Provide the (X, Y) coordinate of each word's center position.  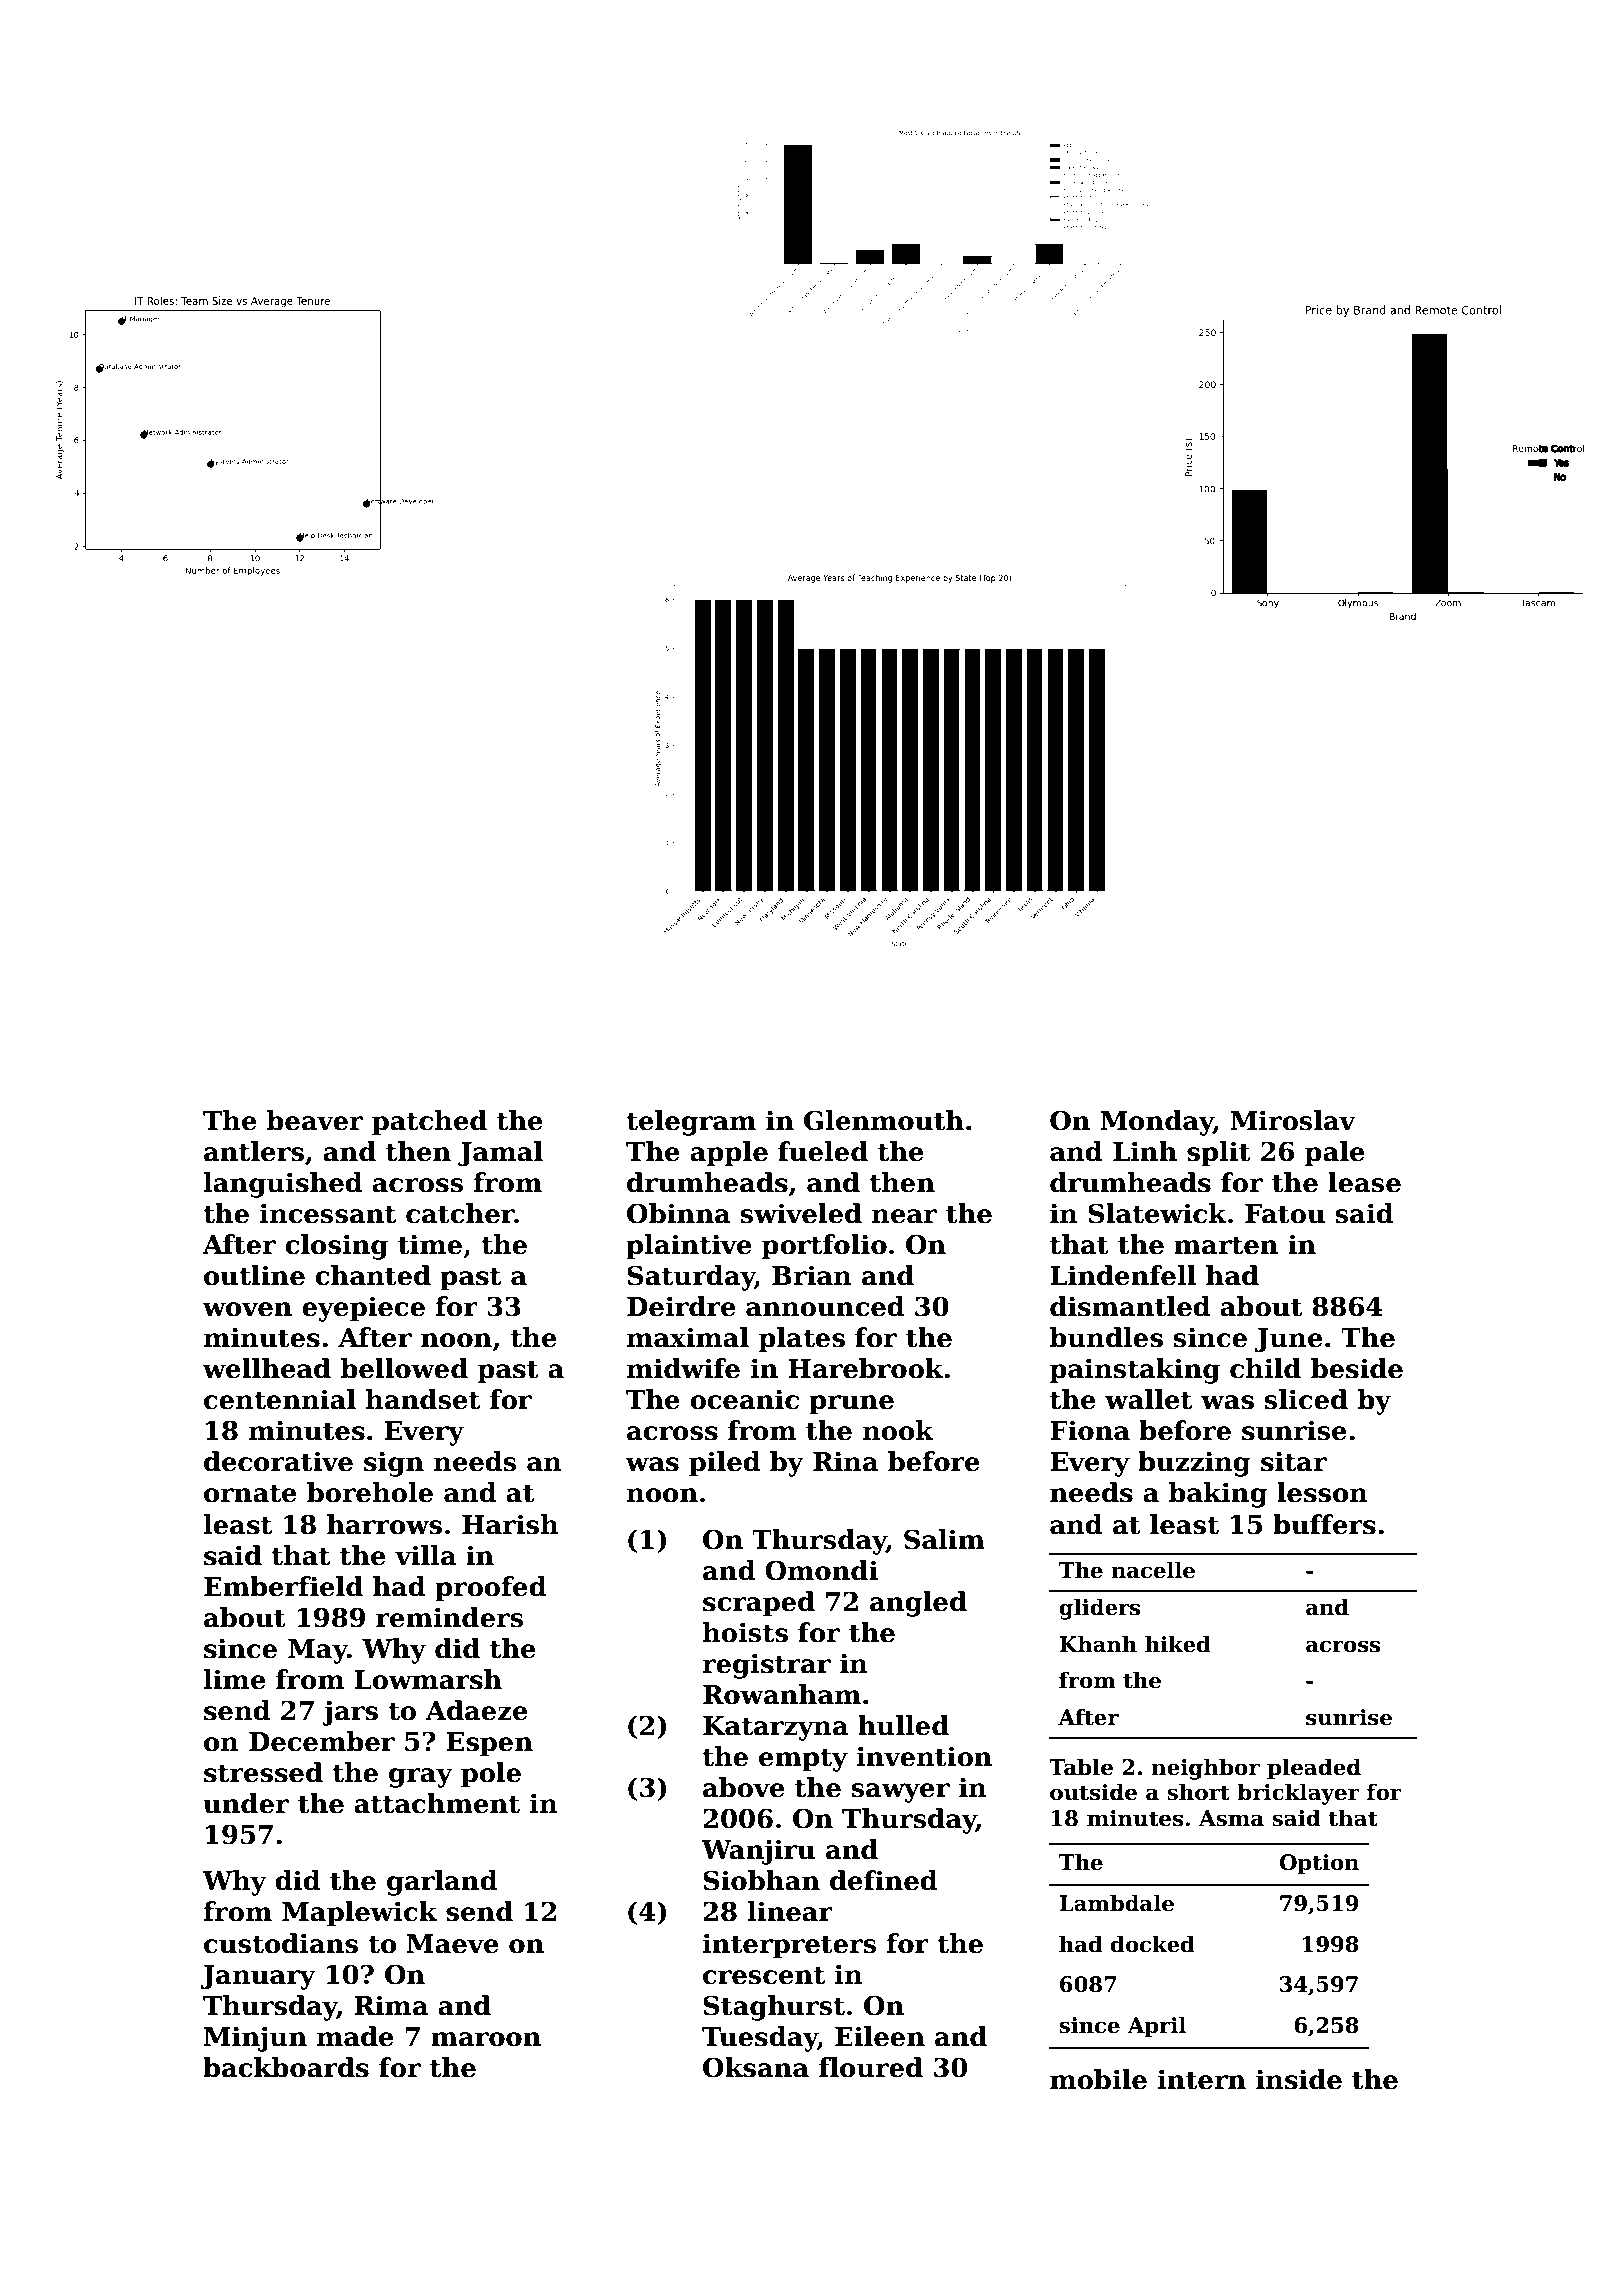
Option (1319, 1864)
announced (825, 1306)
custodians (281, 1943)
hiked (1178, 1644)
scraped (759, 1604)
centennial (280, 1399)
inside (1299, 2079)
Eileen (880, 2036)
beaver (315, 1120)
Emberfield (283, 1586)
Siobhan (761, 1880)
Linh (1145, 1151)
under (246, 1803)
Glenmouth (884, 1120)
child (1265, 1368)
